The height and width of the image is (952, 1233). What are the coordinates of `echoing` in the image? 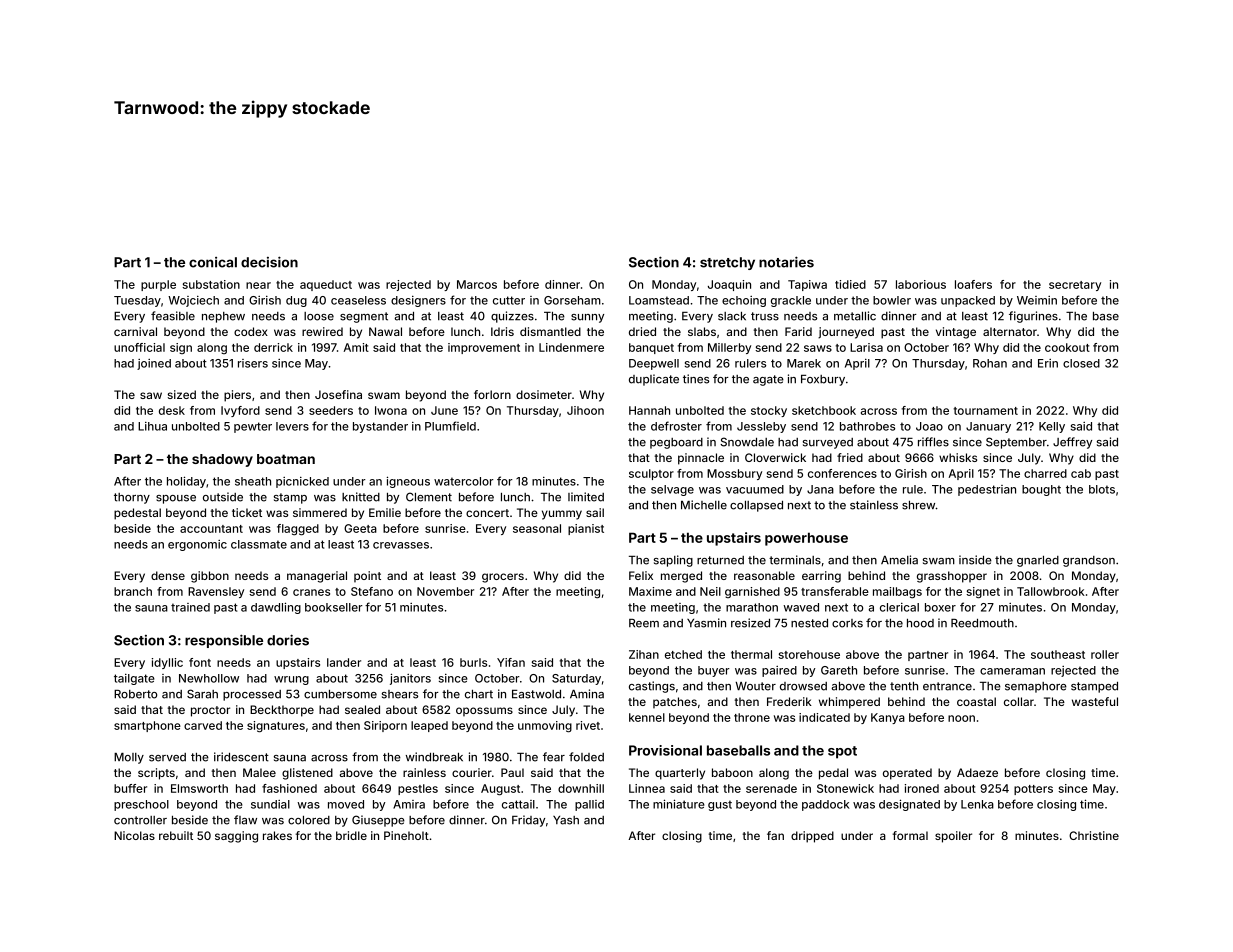 It's located at (744, 301).
